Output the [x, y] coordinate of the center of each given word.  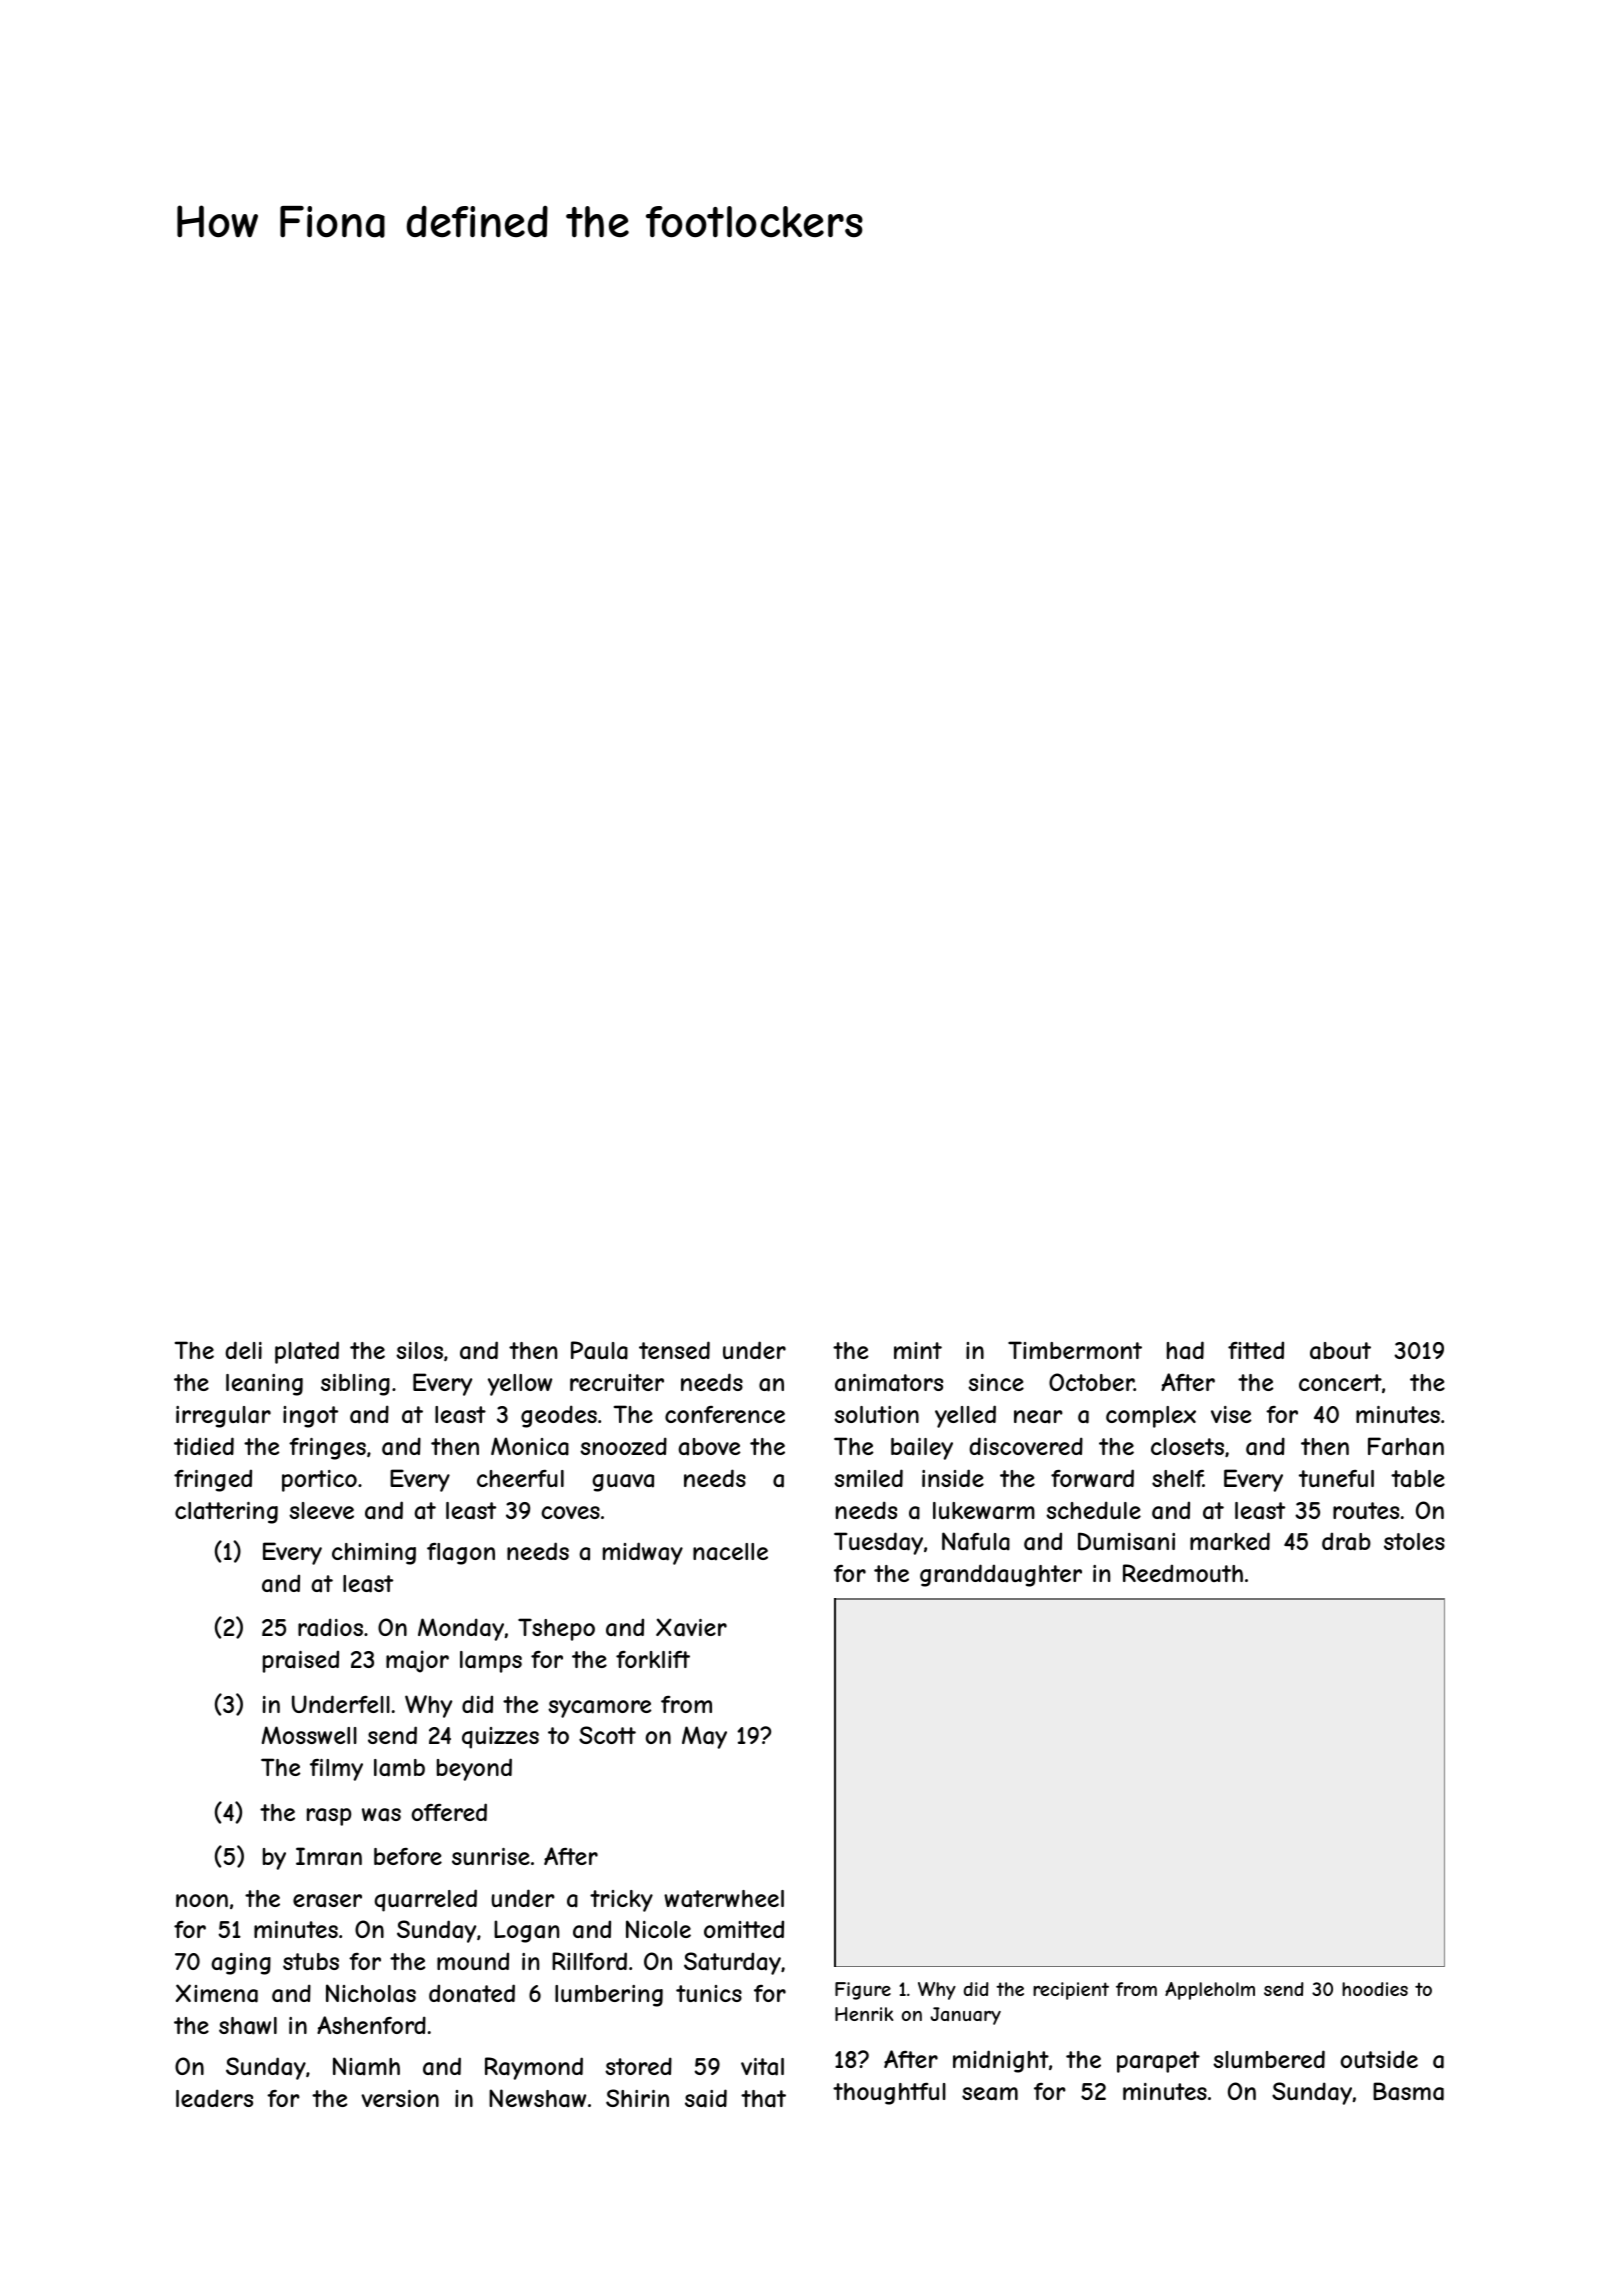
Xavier [691, 1627]
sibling [355, 1385]
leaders [214, 2098]
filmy [336, 1770]
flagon [461, 1554]
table [1418, 1479]
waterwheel [724, 1899]
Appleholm [1210, 1991]
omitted [744, 1929]
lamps [491, 1662]
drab [1346, 1541]
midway [643, 1553]
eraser [327, 1901]
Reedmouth [1183, 1573]
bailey [922, 1449]
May [704, 1737]
